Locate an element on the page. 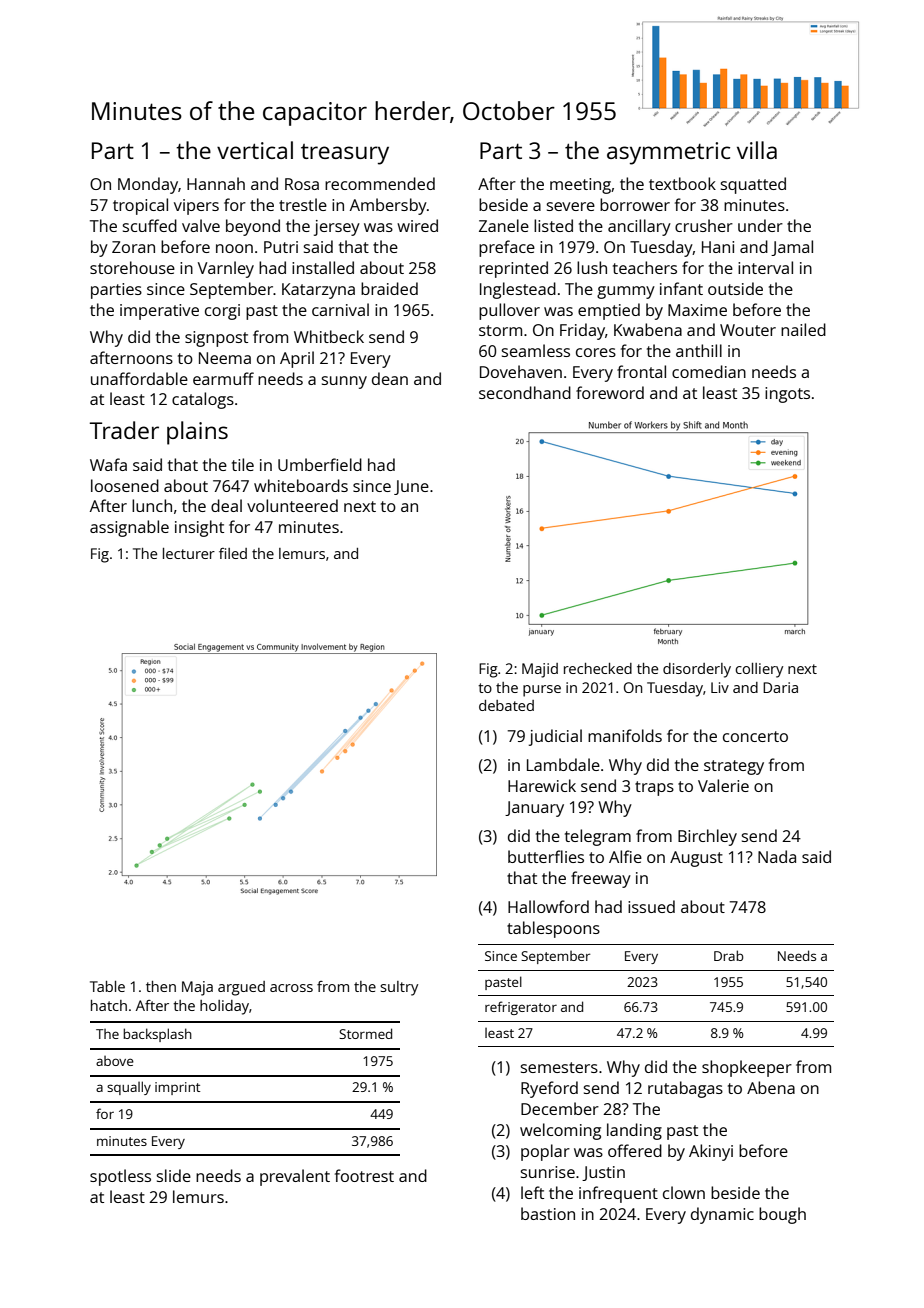 The width and height of the page is (924, 1308). Nada is located at coordinates (777, 856).
